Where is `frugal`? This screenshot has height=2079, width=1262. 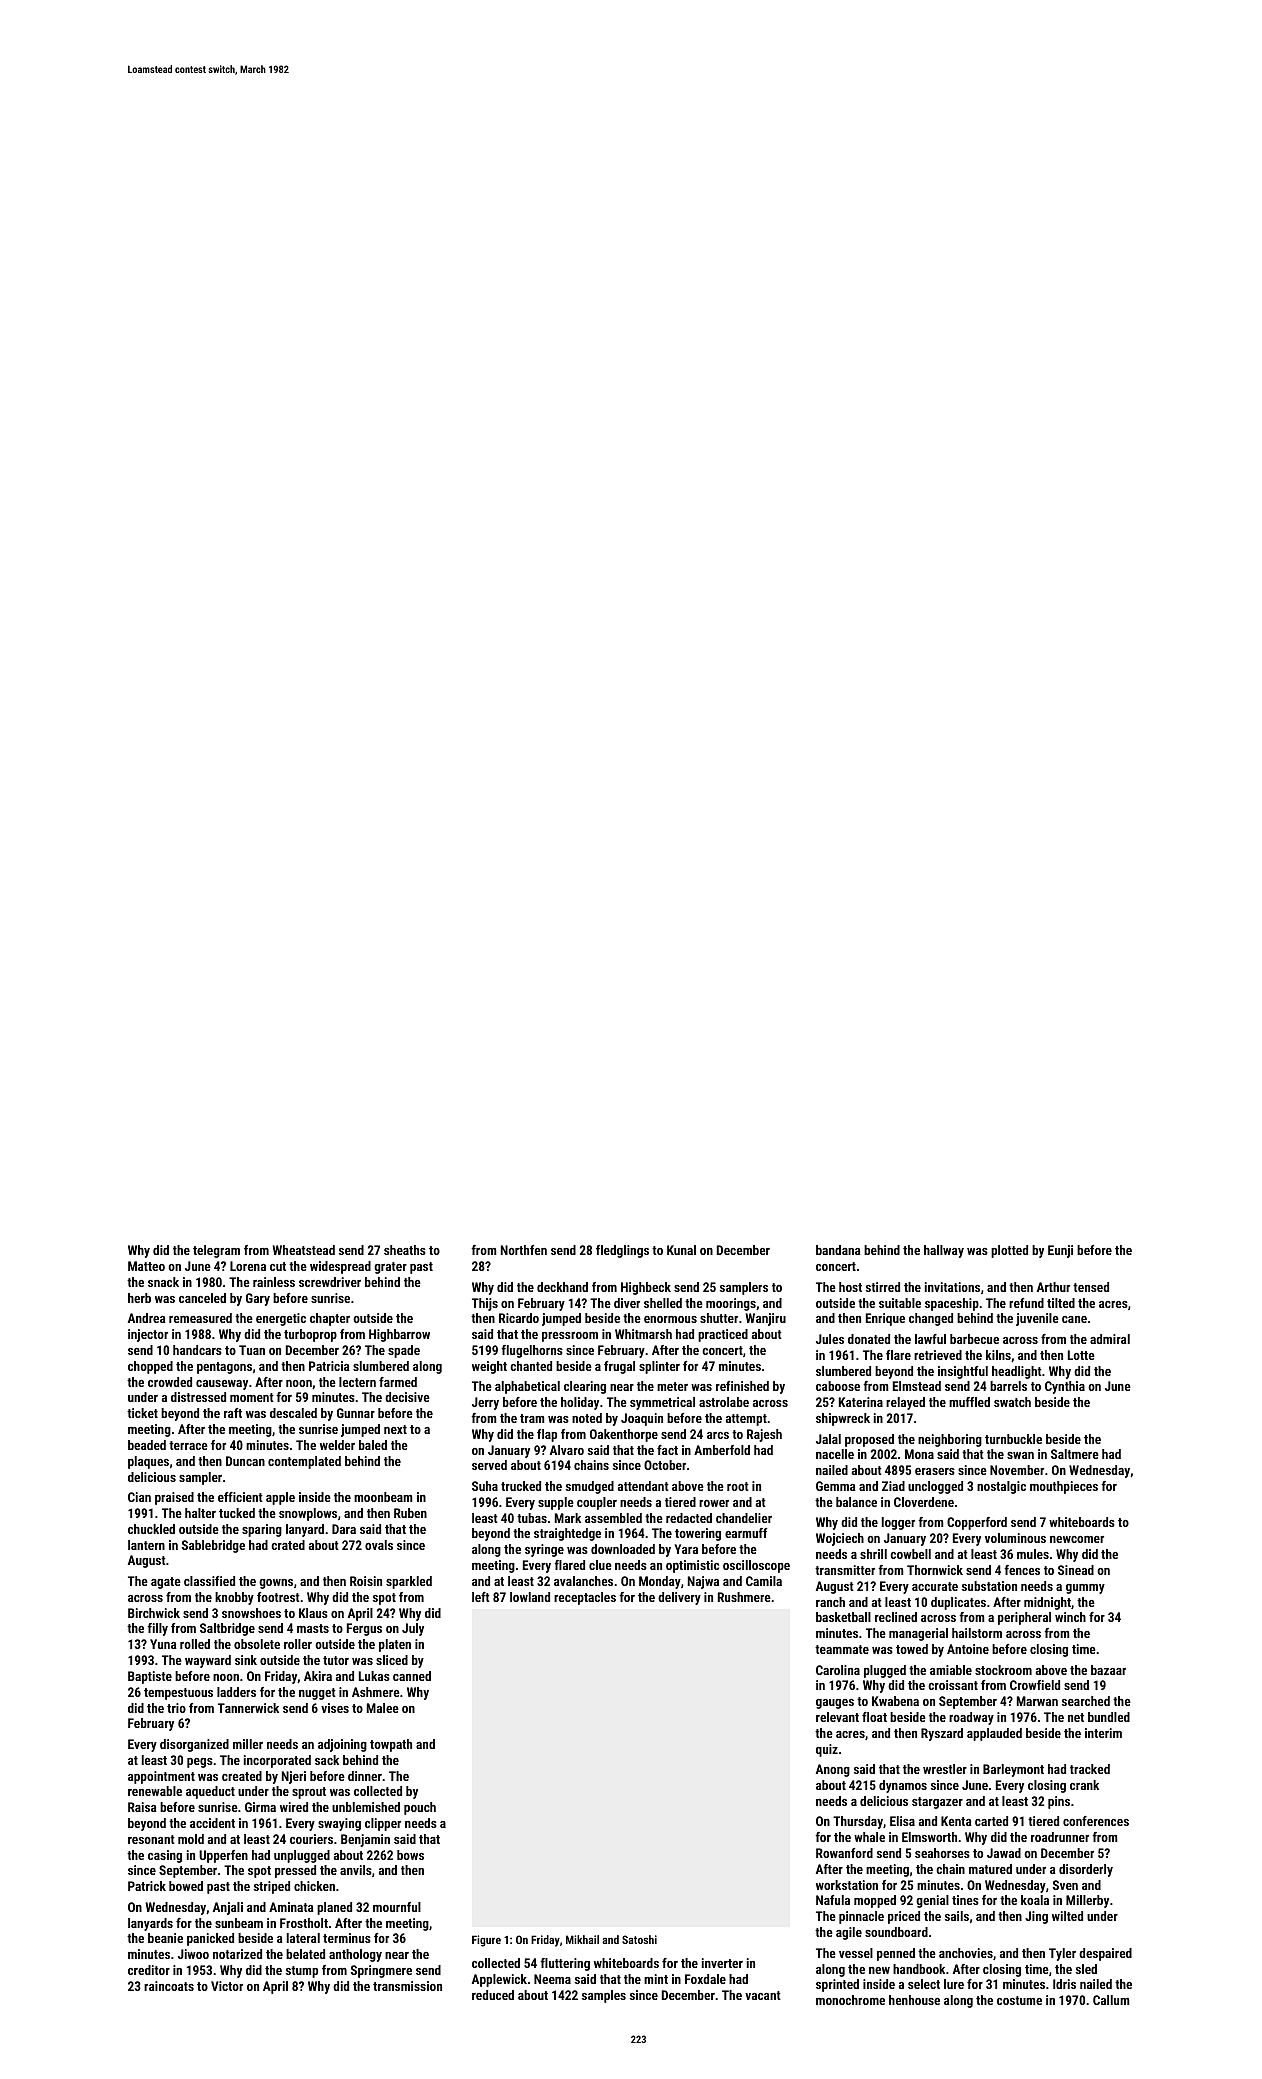 frugal is located at coordinates (619, 1367).
